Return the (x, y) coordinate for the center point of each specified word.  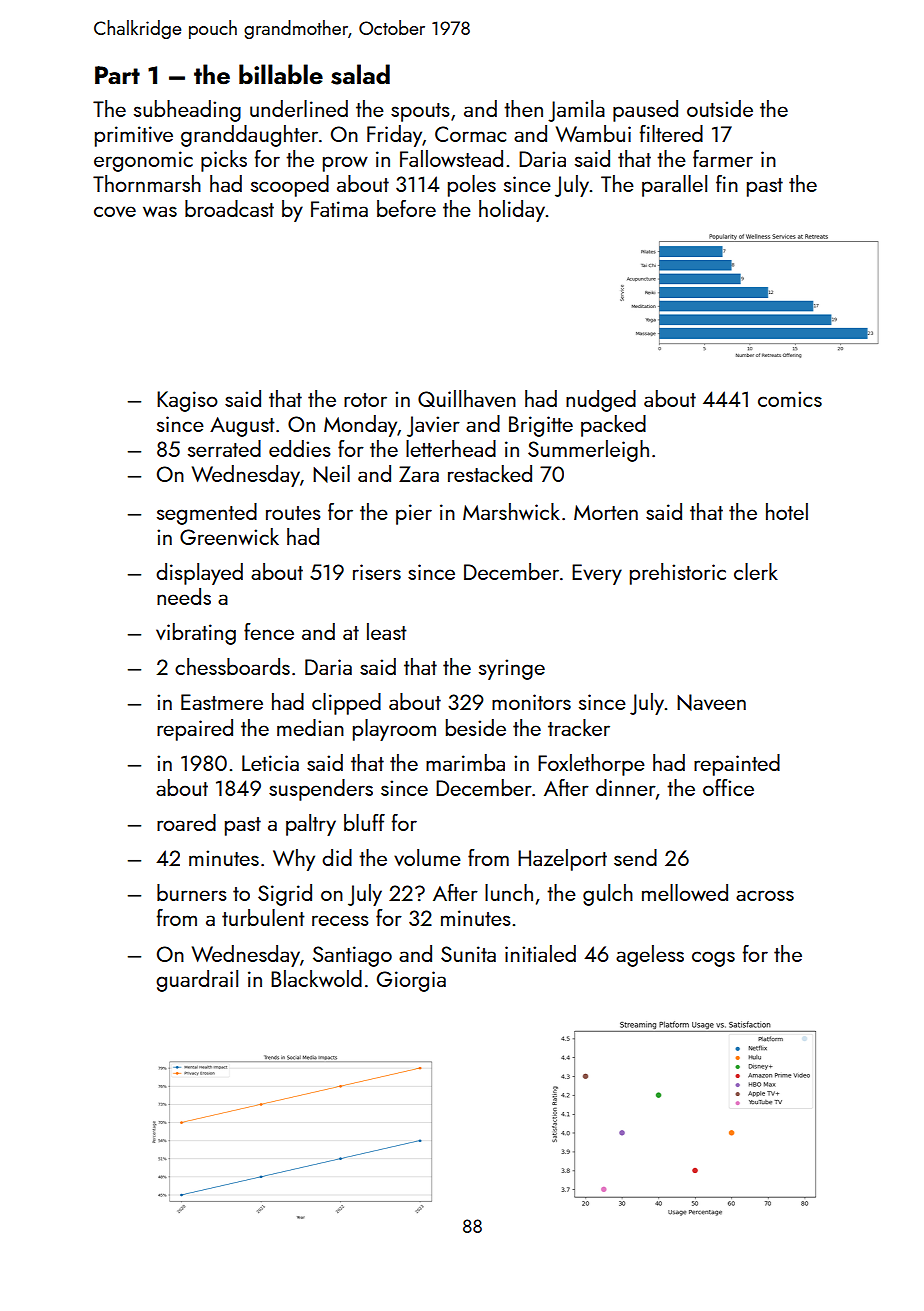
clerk (756, 571)
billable (281, 74)
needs (184, 596)
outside (720, 108)
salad (360, 74)
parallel (674, 186)
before (406, 208)
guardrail (197, 981)
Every (597, 574)
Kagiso (187, 401)
